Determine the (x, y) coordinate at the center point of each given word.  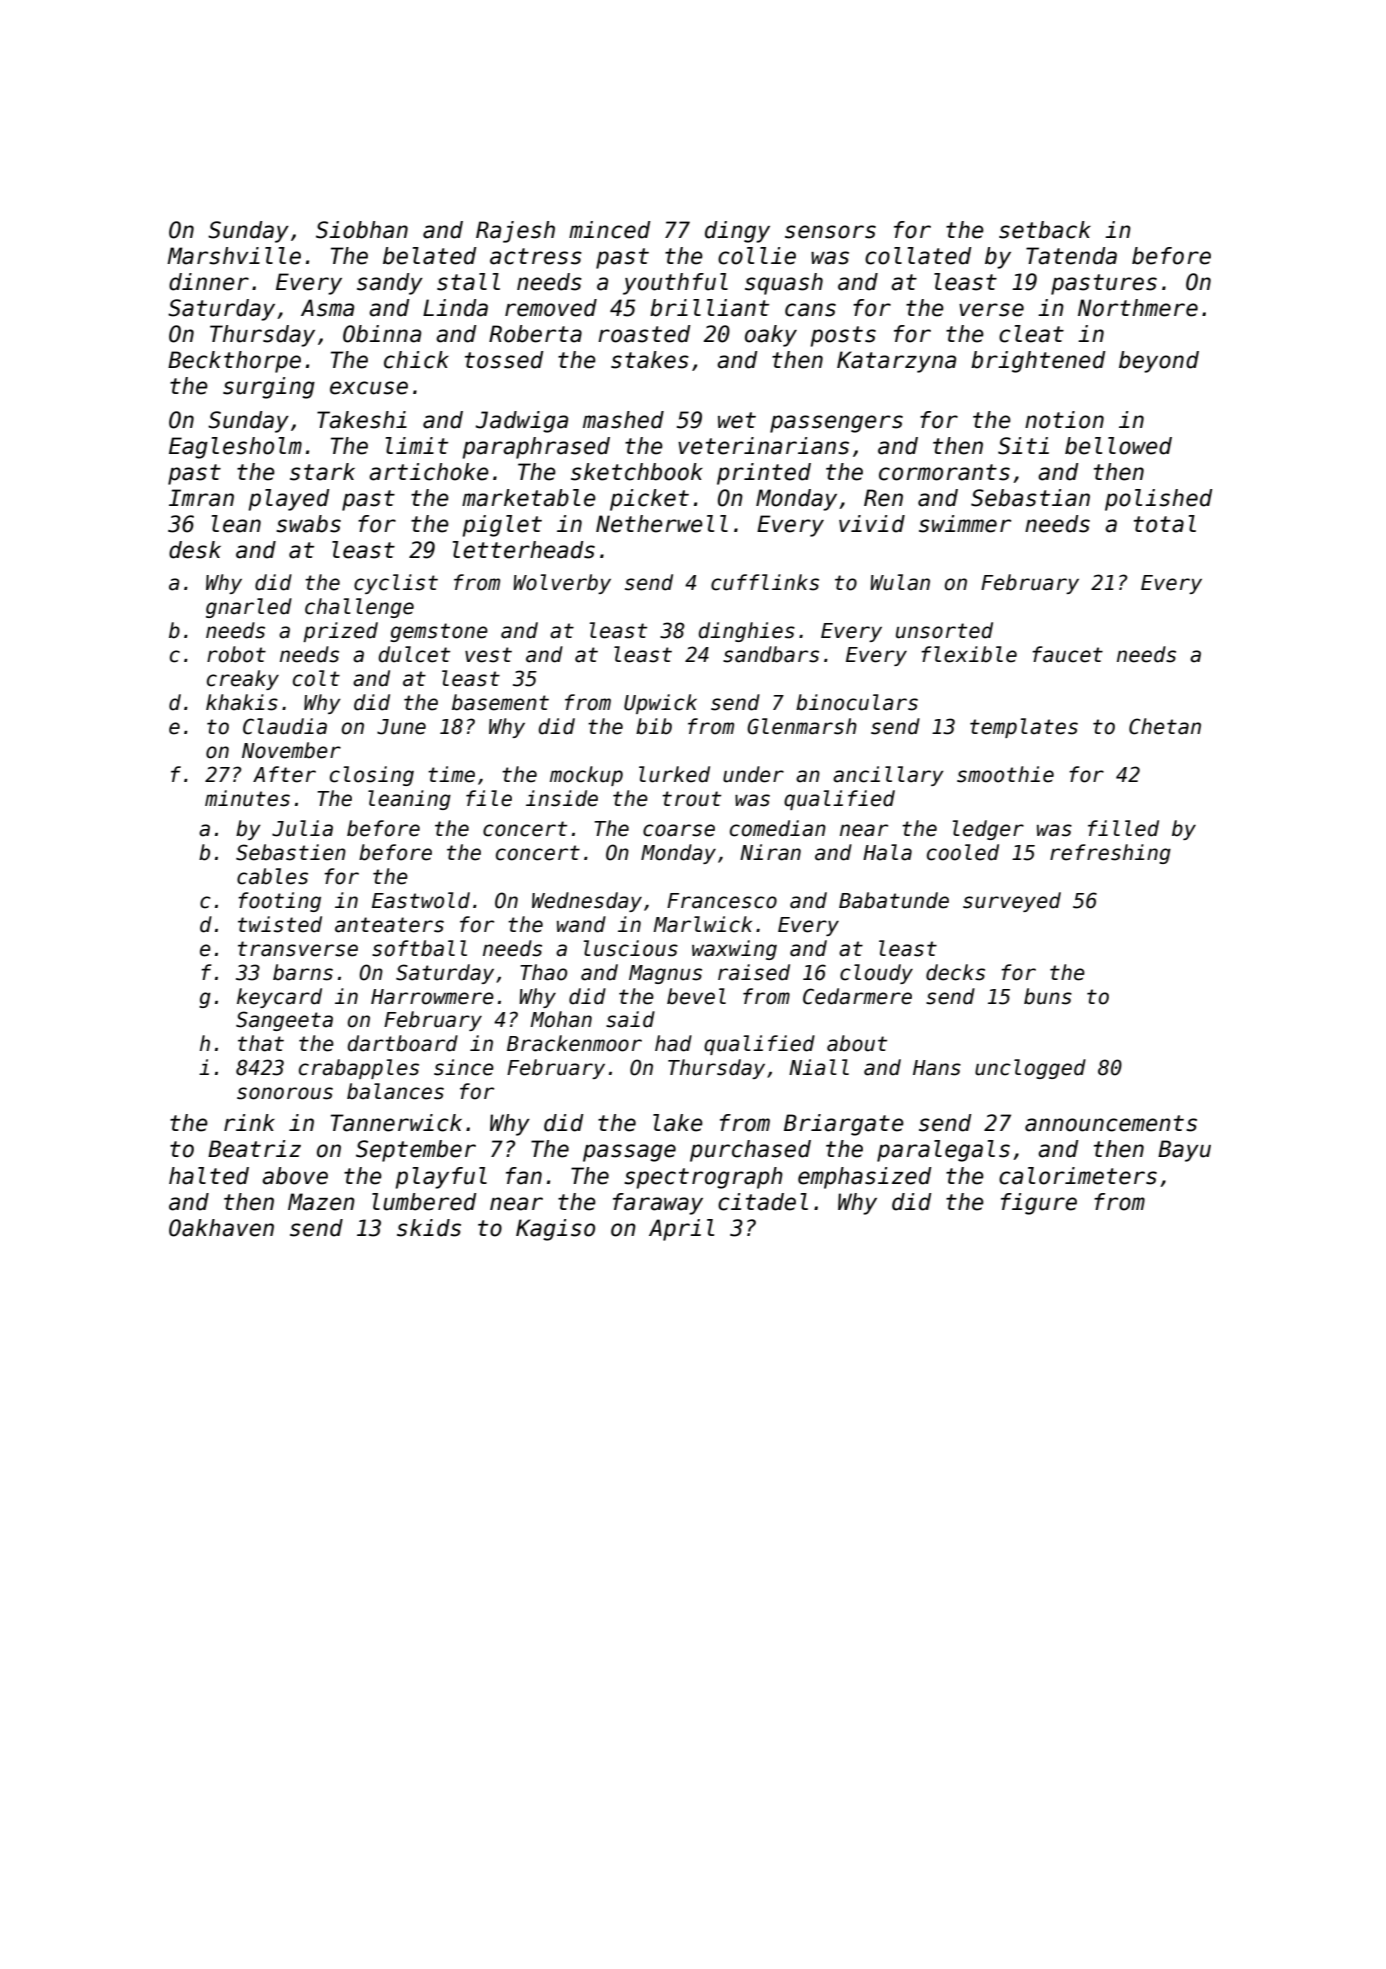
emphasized (865, 1178)
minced (610, 230)
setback (1045, 230)
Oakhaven (221, 1228)
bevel (696, 996)
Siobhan (362, 230)
